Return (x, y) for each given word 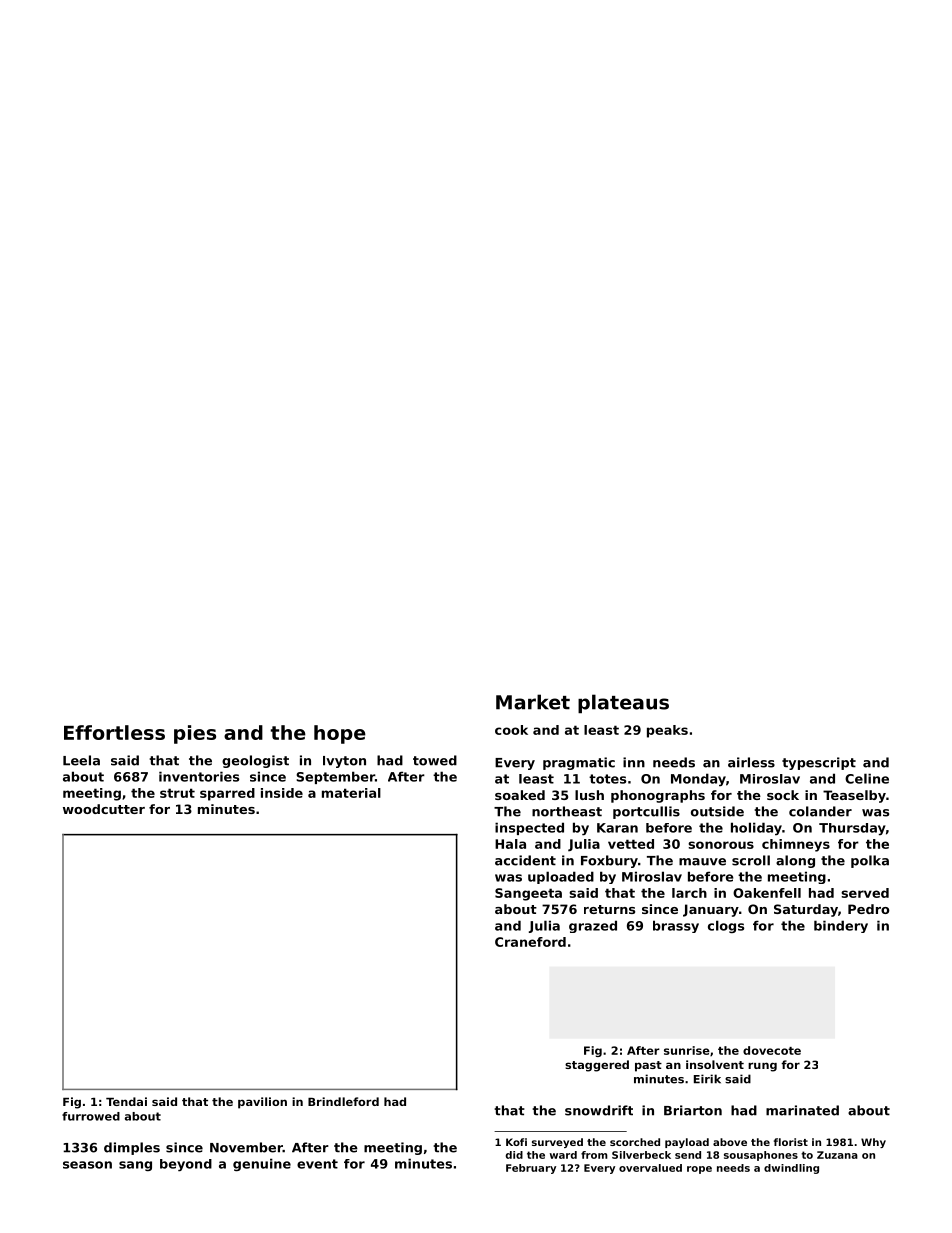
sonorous (721, 845)
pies (195, 734)
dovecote (772, 1050)
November (246, 1147)
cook (511, 730)
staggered (597, 1066)
